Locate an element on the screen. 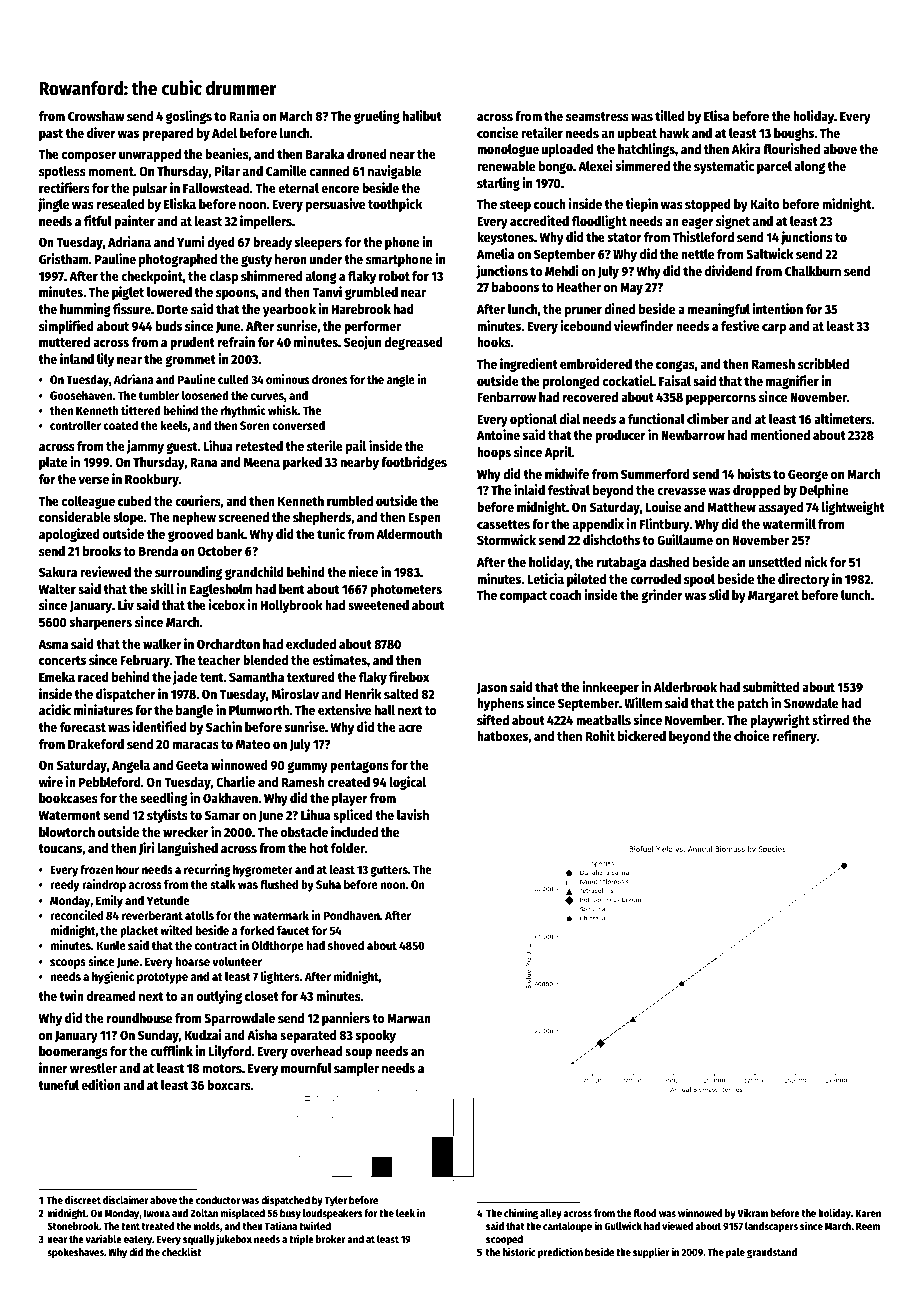 This screenshot has height=1308, width=924. bickered is located at coordinates (642, 735).
